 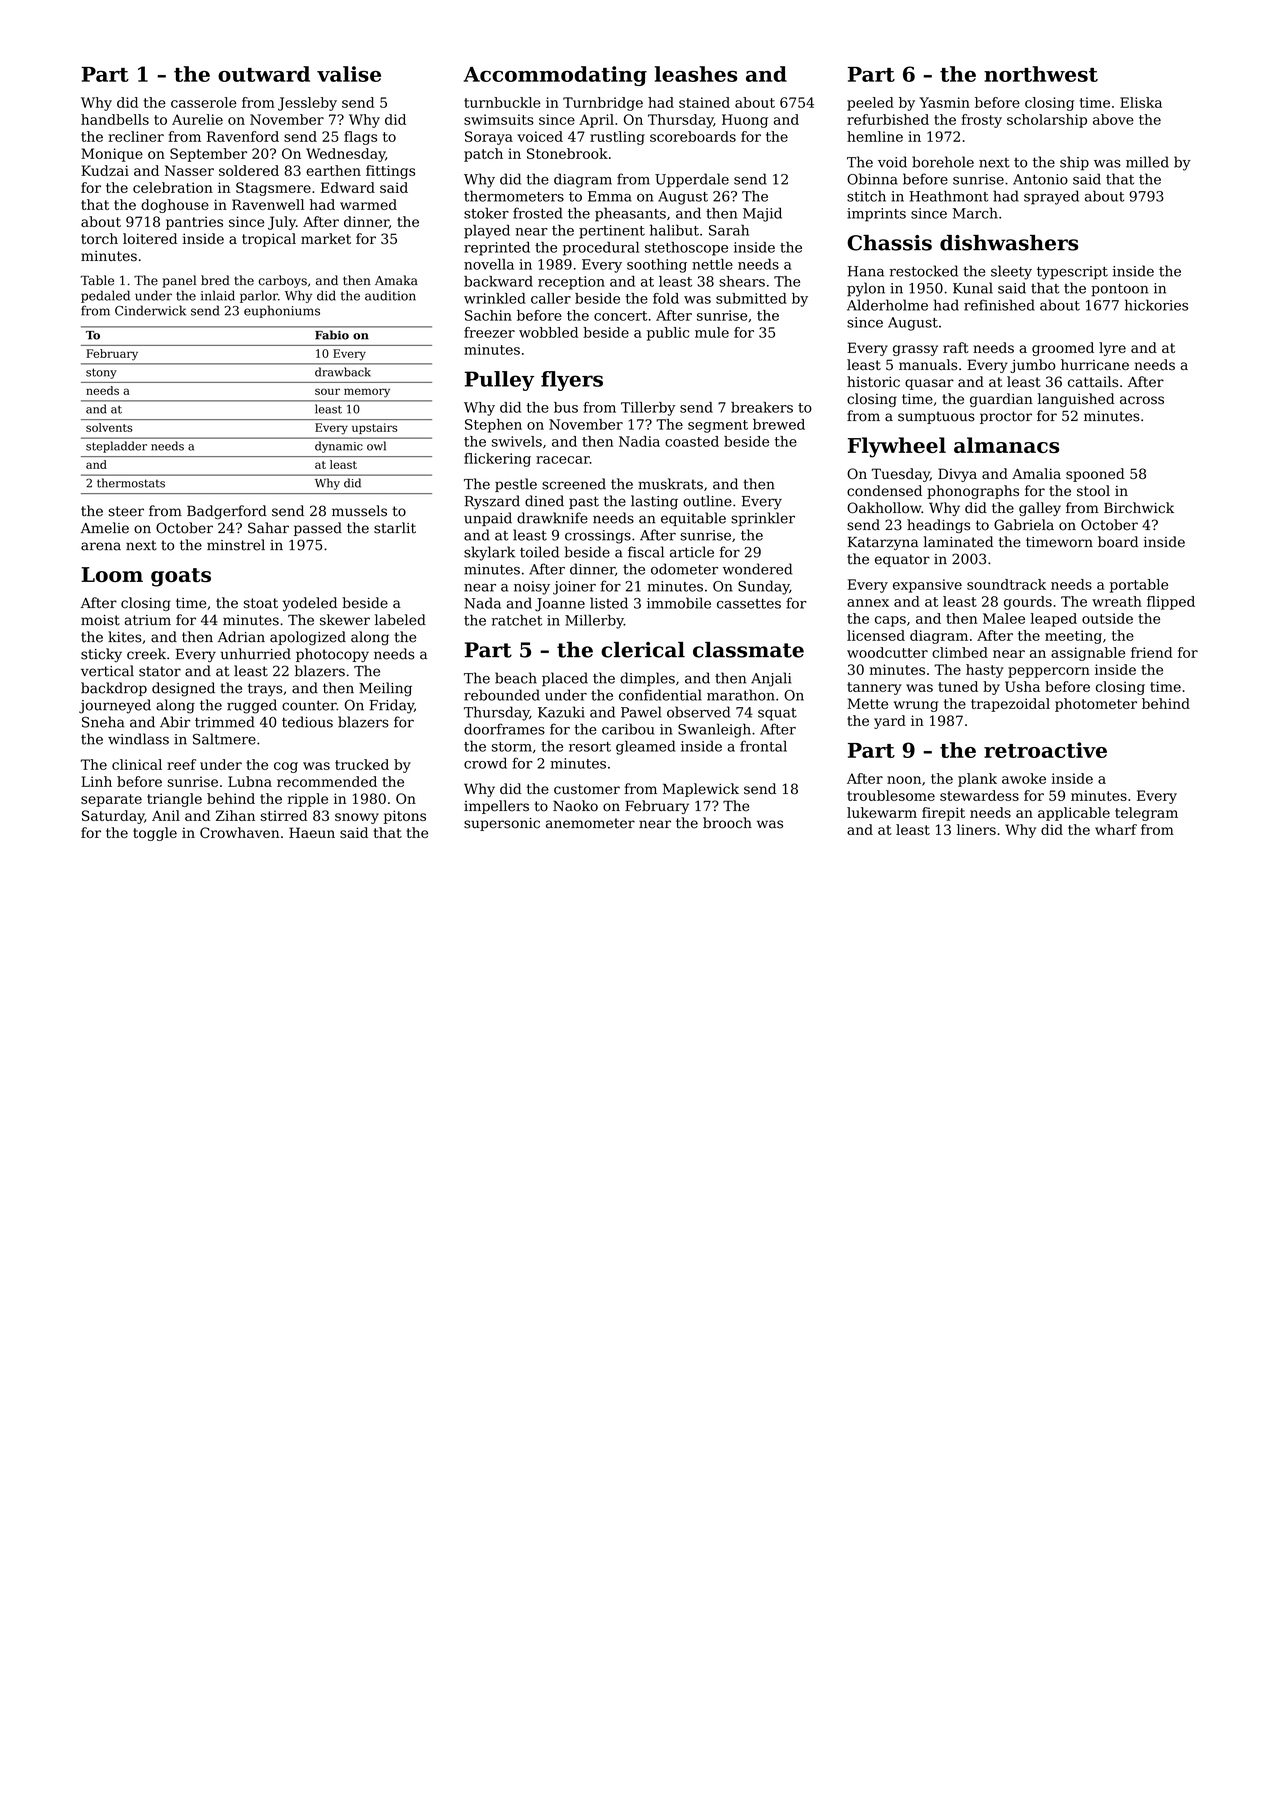 I want to click on hickories, so click(x=1156, y=305).
